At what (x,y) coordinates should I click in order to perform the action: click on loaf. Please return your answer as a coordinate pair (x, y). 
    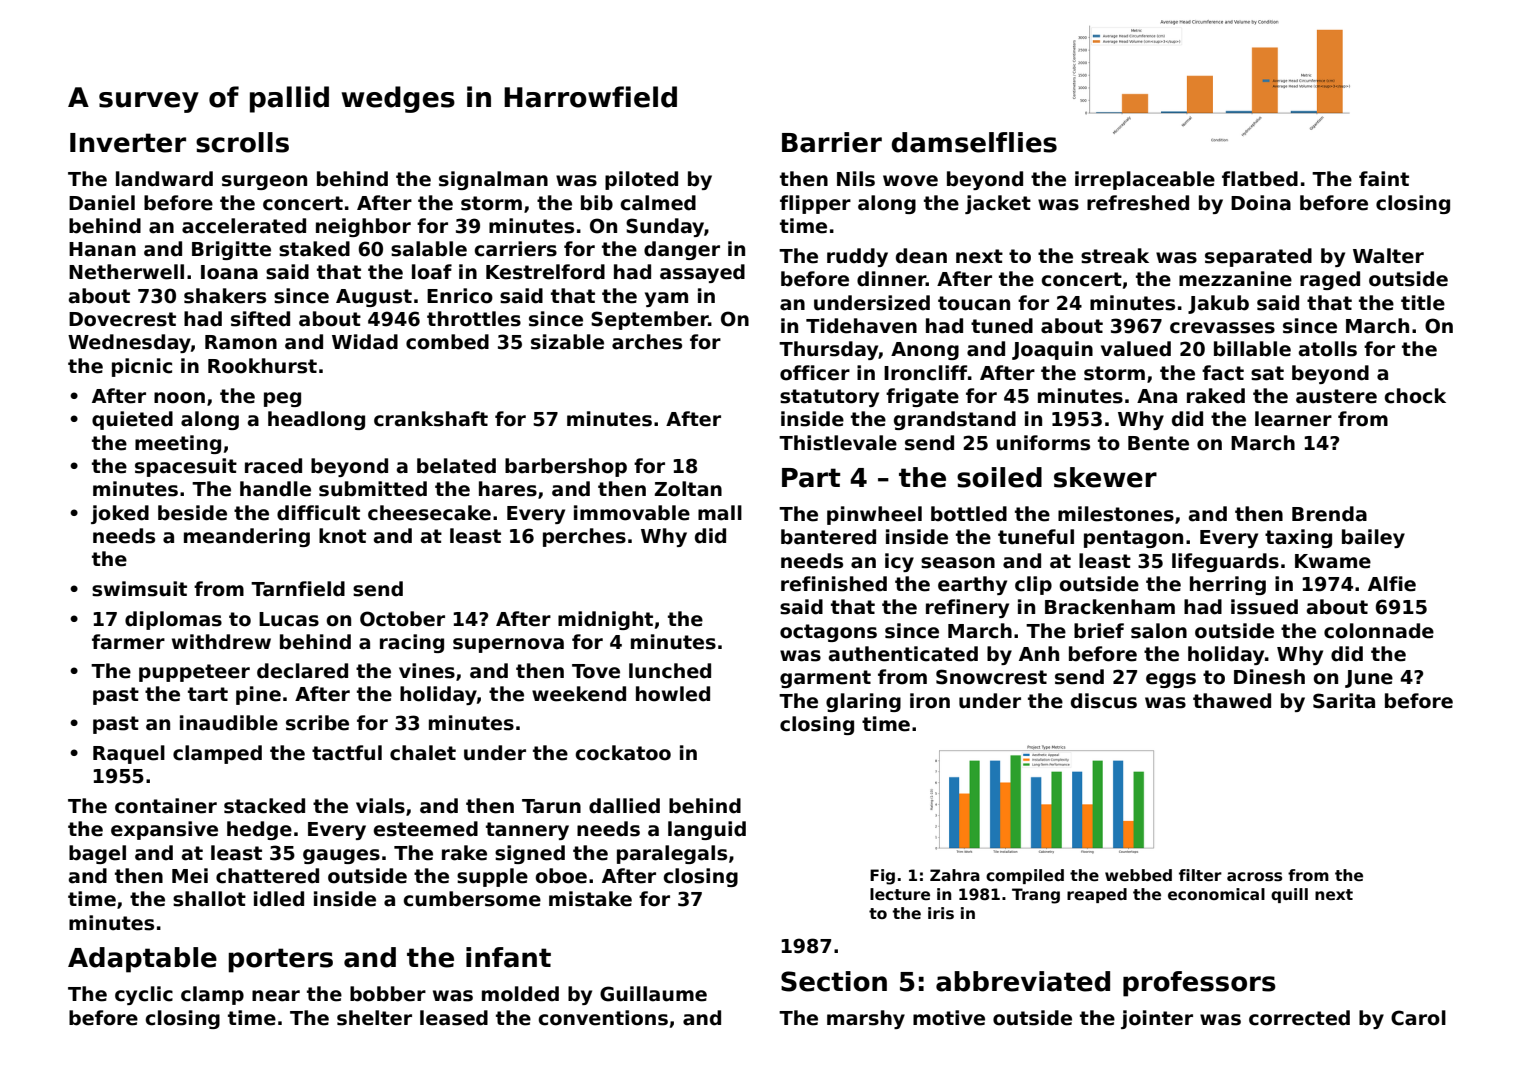
    Looking at the image, I should click on (432, 272).
